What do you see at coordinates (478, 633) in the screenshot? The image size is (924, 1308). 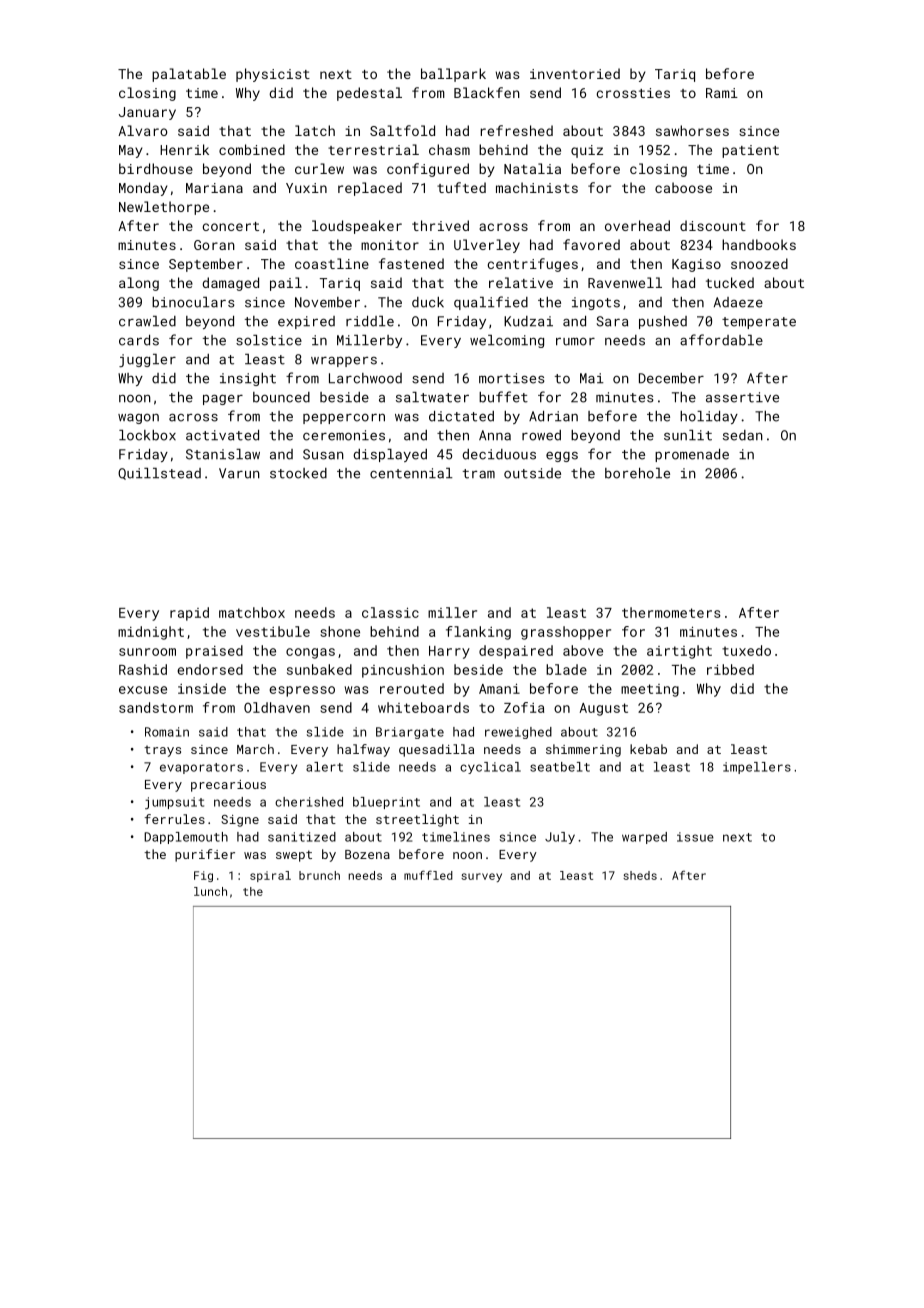 I see `flanking` at bounding box center [478, 633].
